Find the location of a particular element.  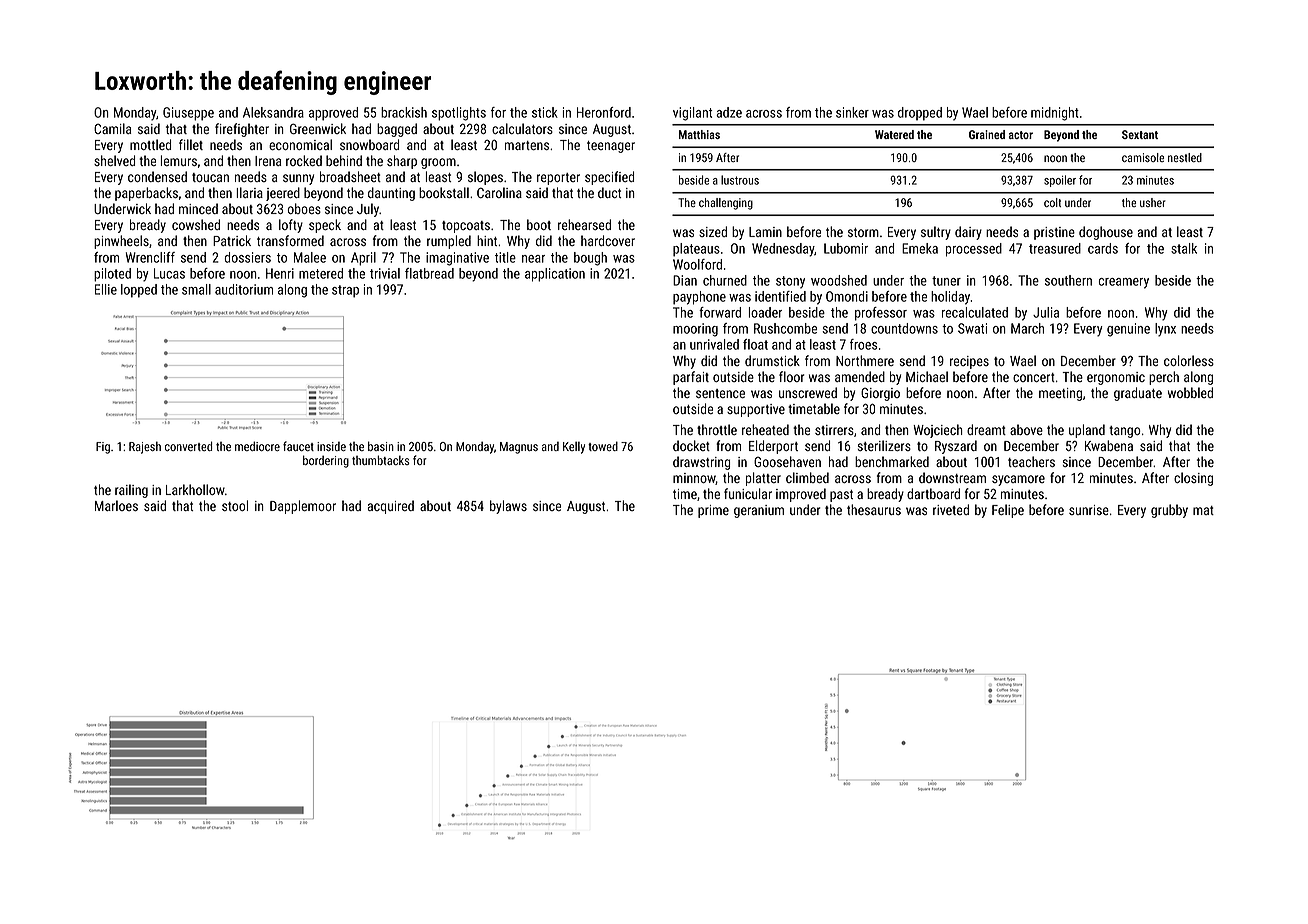

mooring is located at coordinates (695, 330).
